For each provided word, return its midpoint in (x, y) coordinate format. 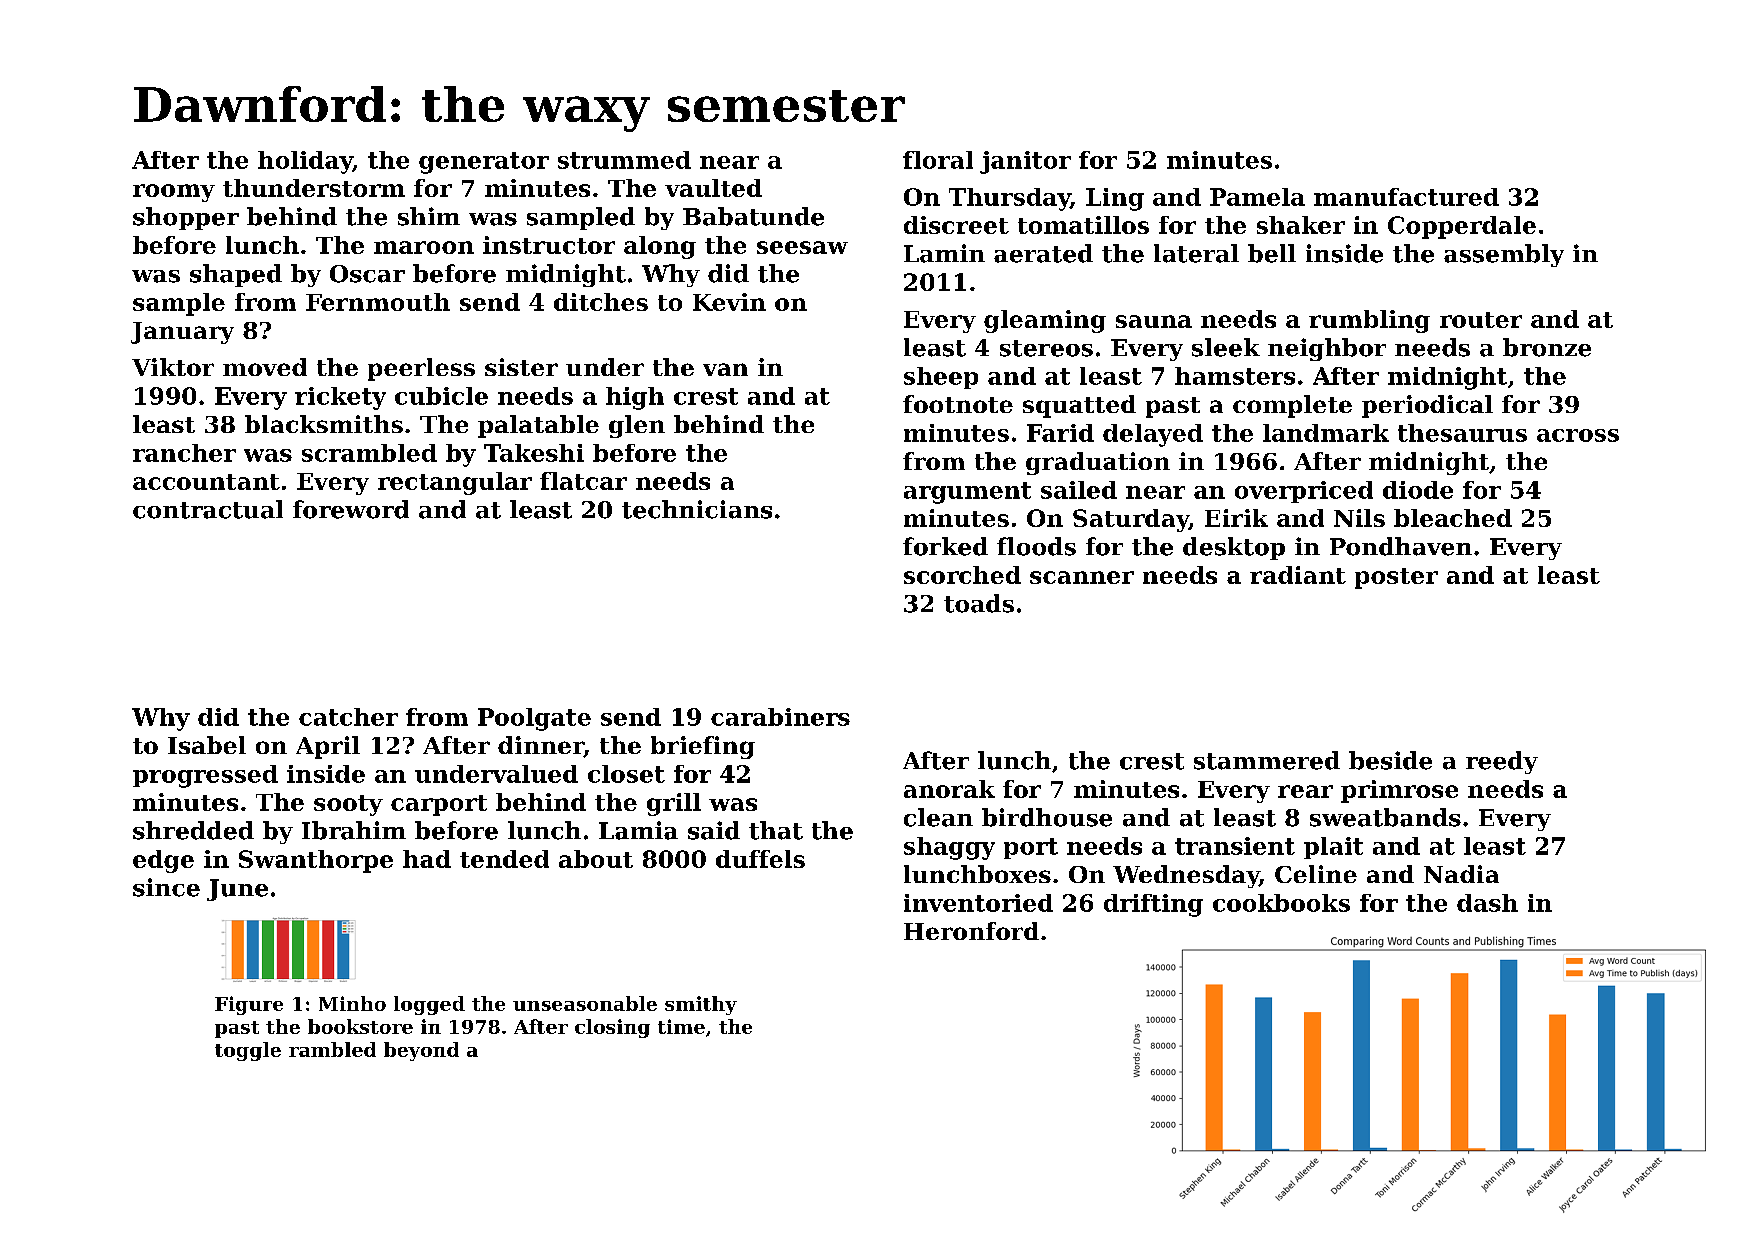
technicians (697, 509)
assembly (1504, 255)
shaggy (949, 848)
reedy (1502, 762)
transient (1235, 846)
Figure (249, 1005)
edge (163, 861)
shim (429, 216)
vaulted (713, 188)
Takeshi (534, 453)
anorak (949, 789)
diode (1418, 490)
